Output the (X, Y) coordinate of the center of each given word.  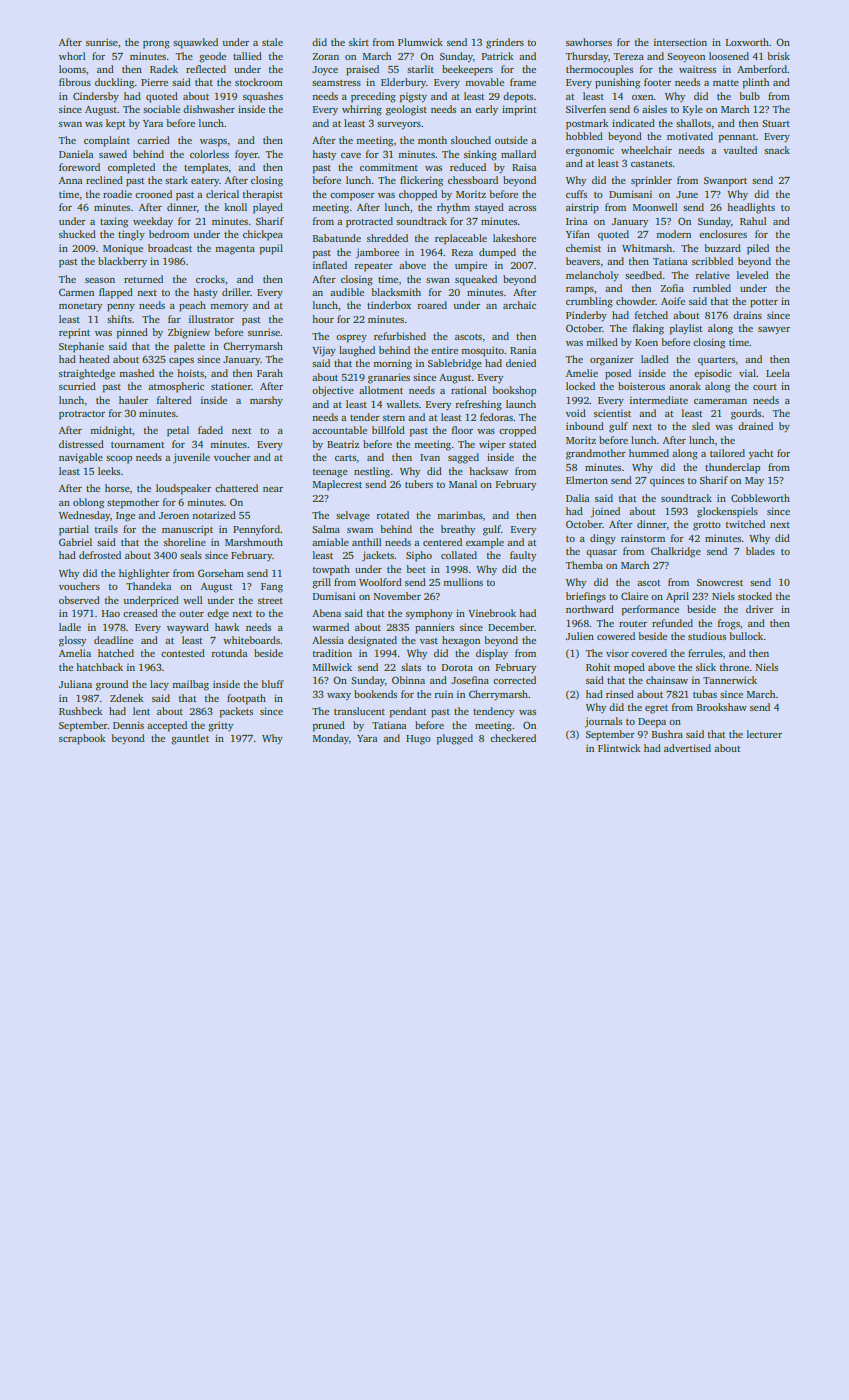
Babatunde (337, 238)
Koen (646, 342)
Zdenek (126, 698)
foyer (246, 155)
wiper (492, 445)
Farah (270, 373)
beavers (583, 261)
